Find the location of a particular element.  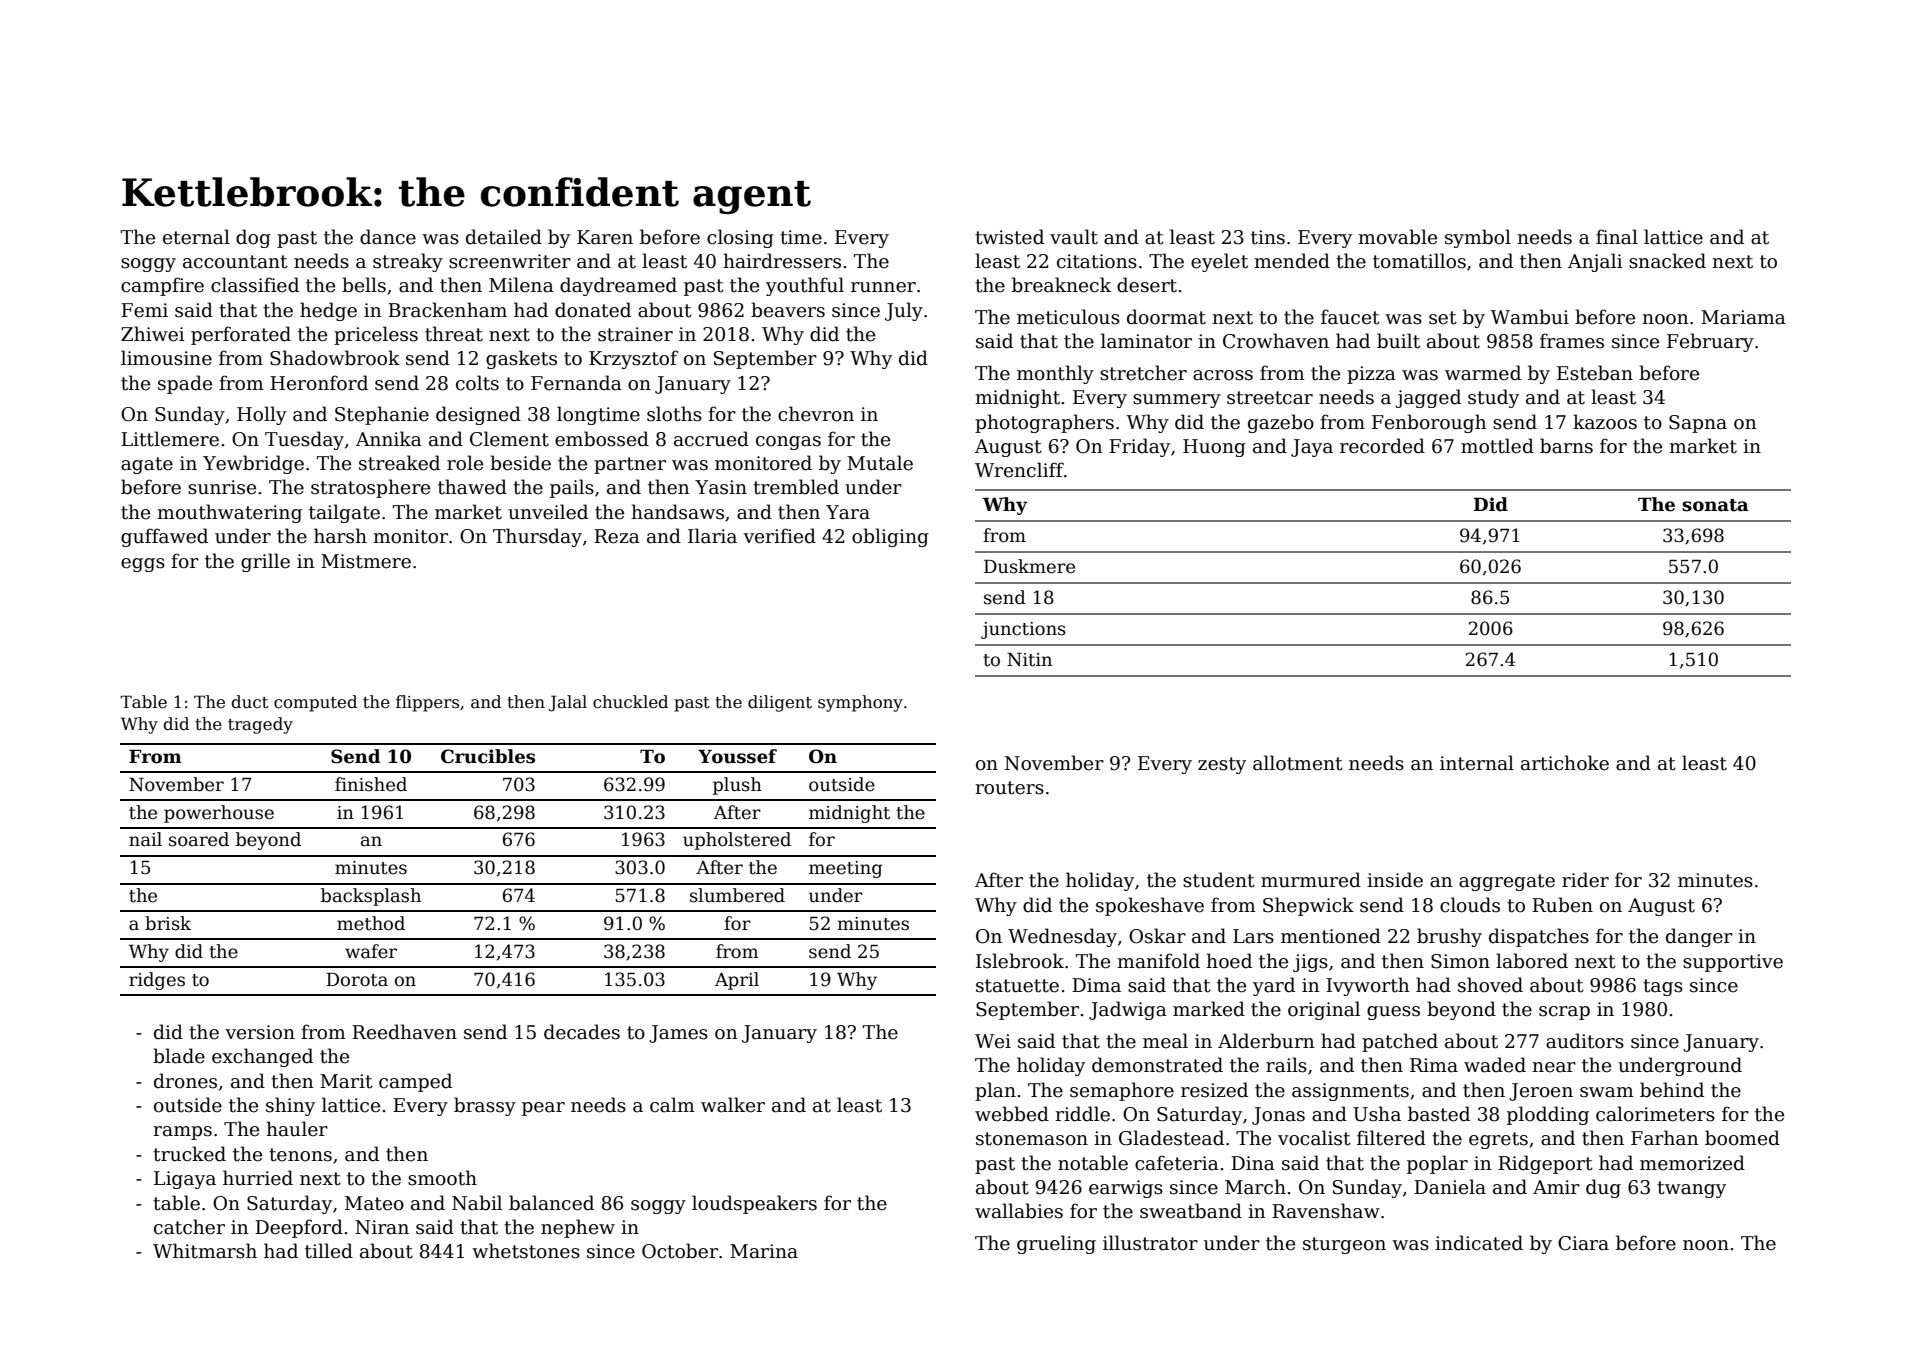

runner is located at coordinates (883, 287).
